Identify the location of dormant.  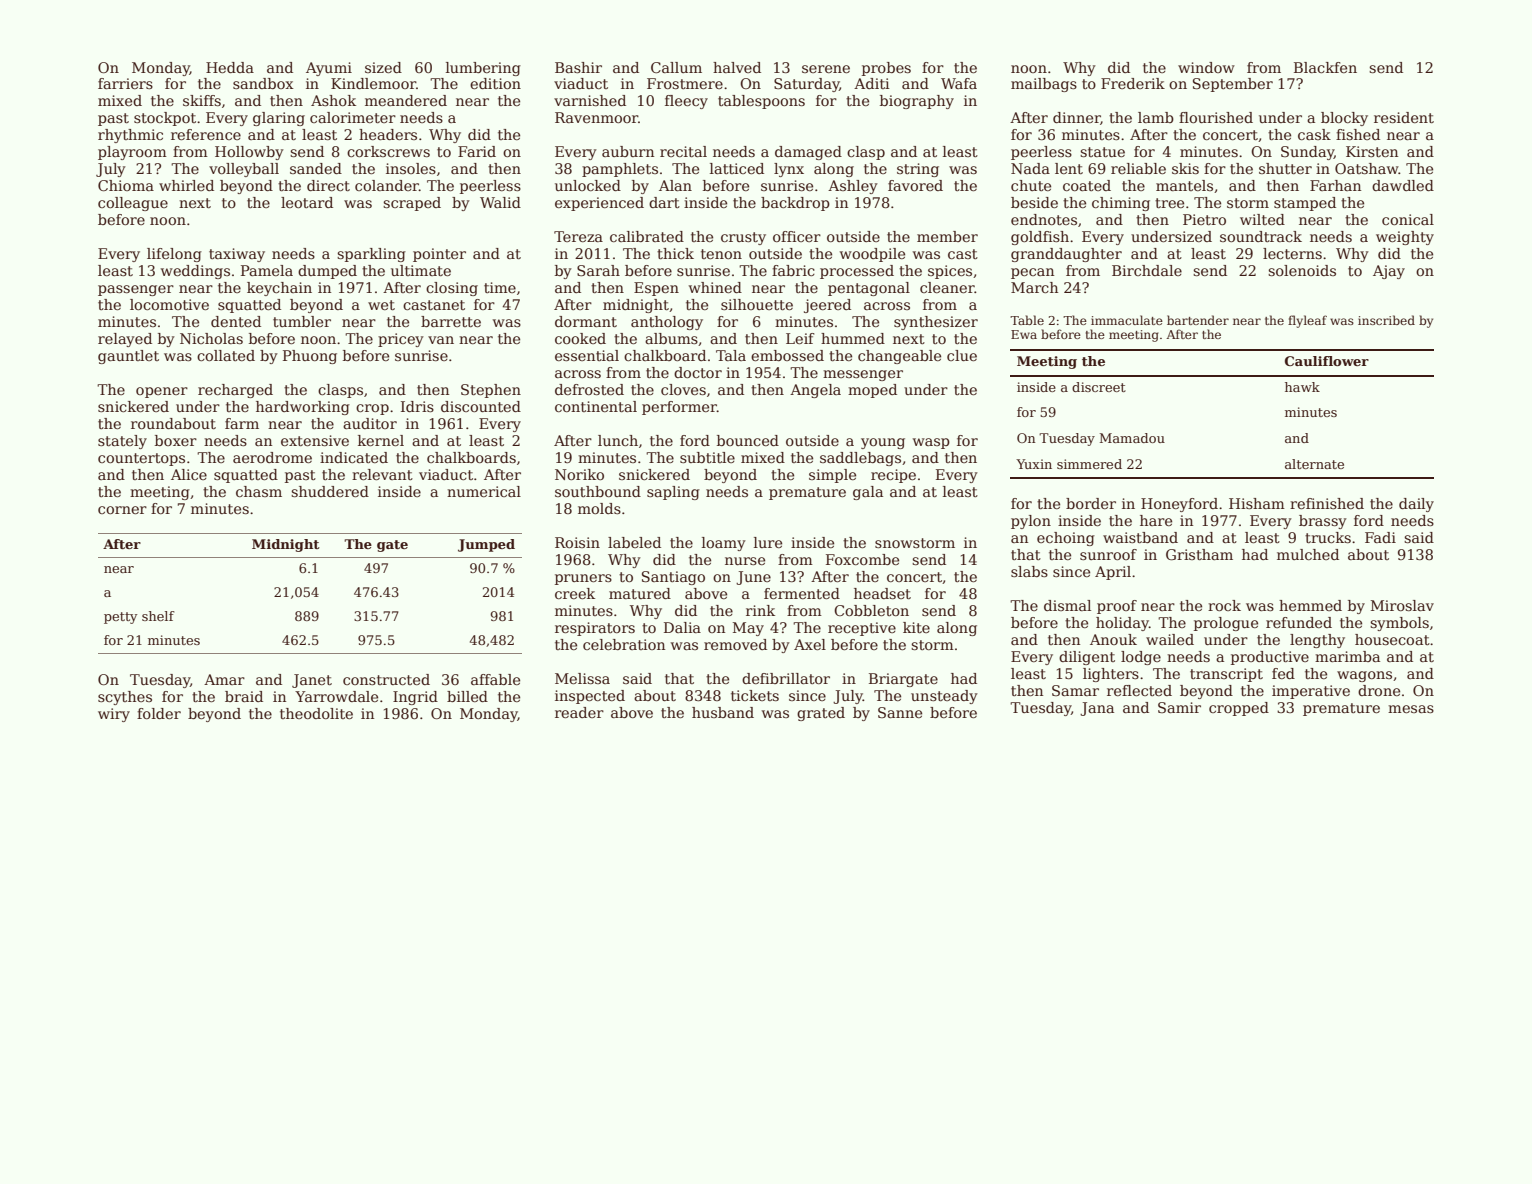
(586, 321).
